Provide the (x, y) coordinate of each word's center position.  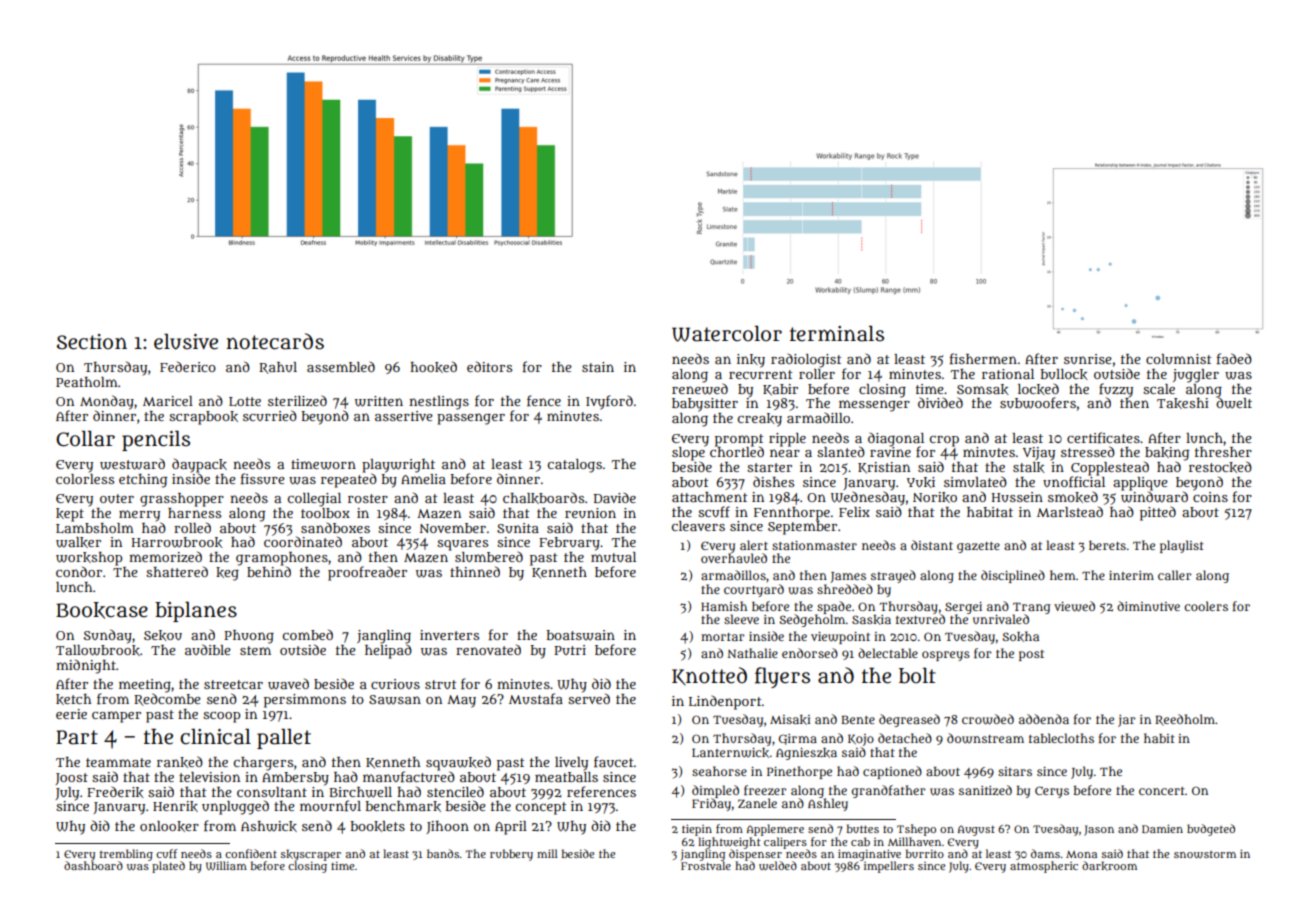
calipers (785, 843)
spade (834, 607)
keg (227, 574)
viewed (1074, 606)
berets (1107, 545)
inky (751, 361)
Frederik (115, 792)
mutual (613, 557)
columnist (1179, 359)
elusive (186, 341)
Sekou (163, 635)
